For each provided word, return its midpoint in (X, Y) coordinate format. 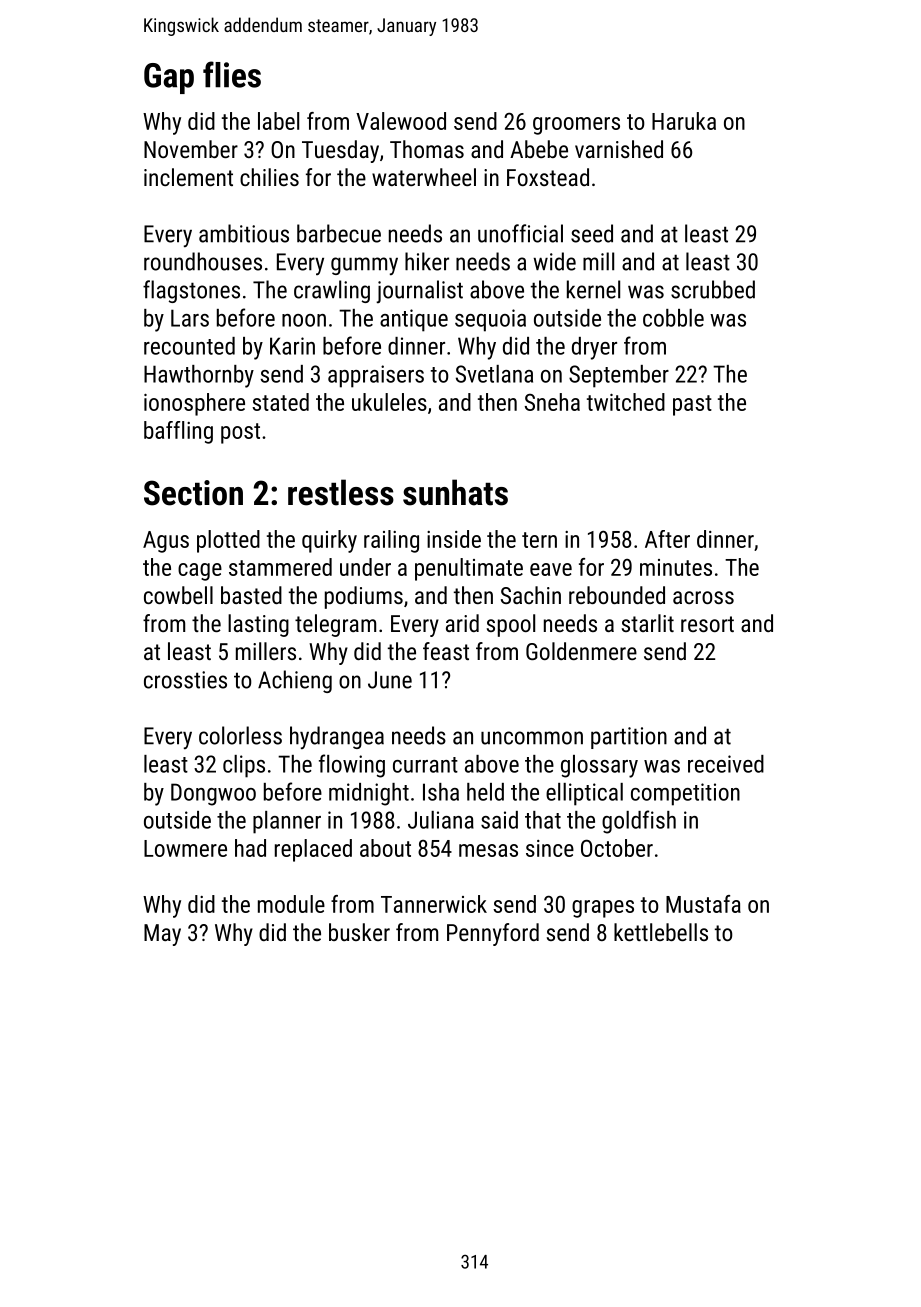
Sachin (531, 595)
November (191, 149)
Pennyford (493, 934)
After (667, 539)
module (291, 904)
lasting (258, 625)
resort (707, 624)
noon (304, 320)
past (692, 405)
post (240, 433)
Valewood (401, 121)
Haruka (684, 121)
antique (414, 320)
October (617, 848)
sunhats (455, 492)
